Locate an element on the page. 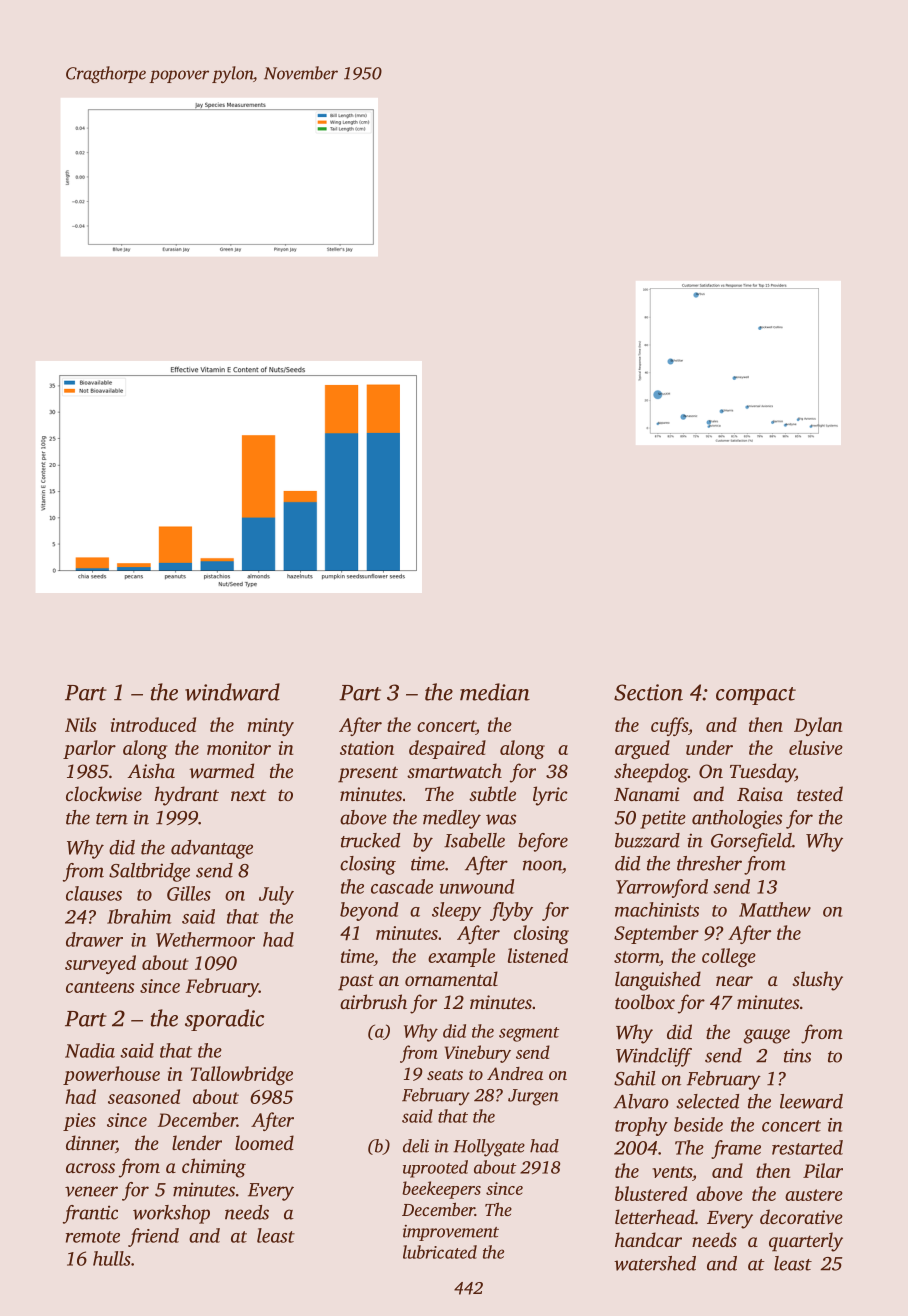 This image has width=908, height=1316. Section is located at coordinates (648, 692).
